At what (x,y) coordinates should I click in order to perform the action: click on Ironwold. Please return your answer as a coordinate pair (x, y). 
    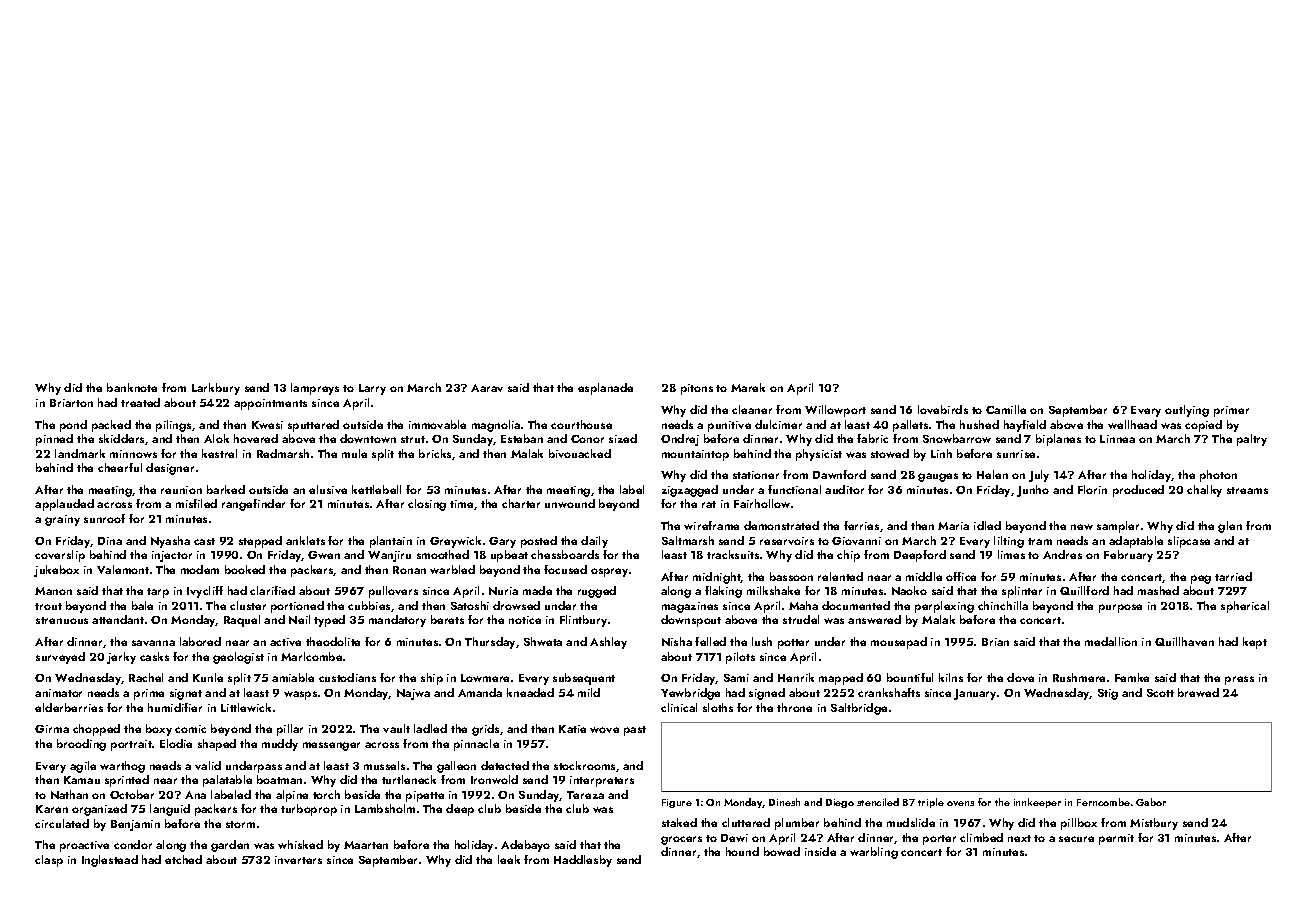
    Looking at the image, I should click on (494, 779).
